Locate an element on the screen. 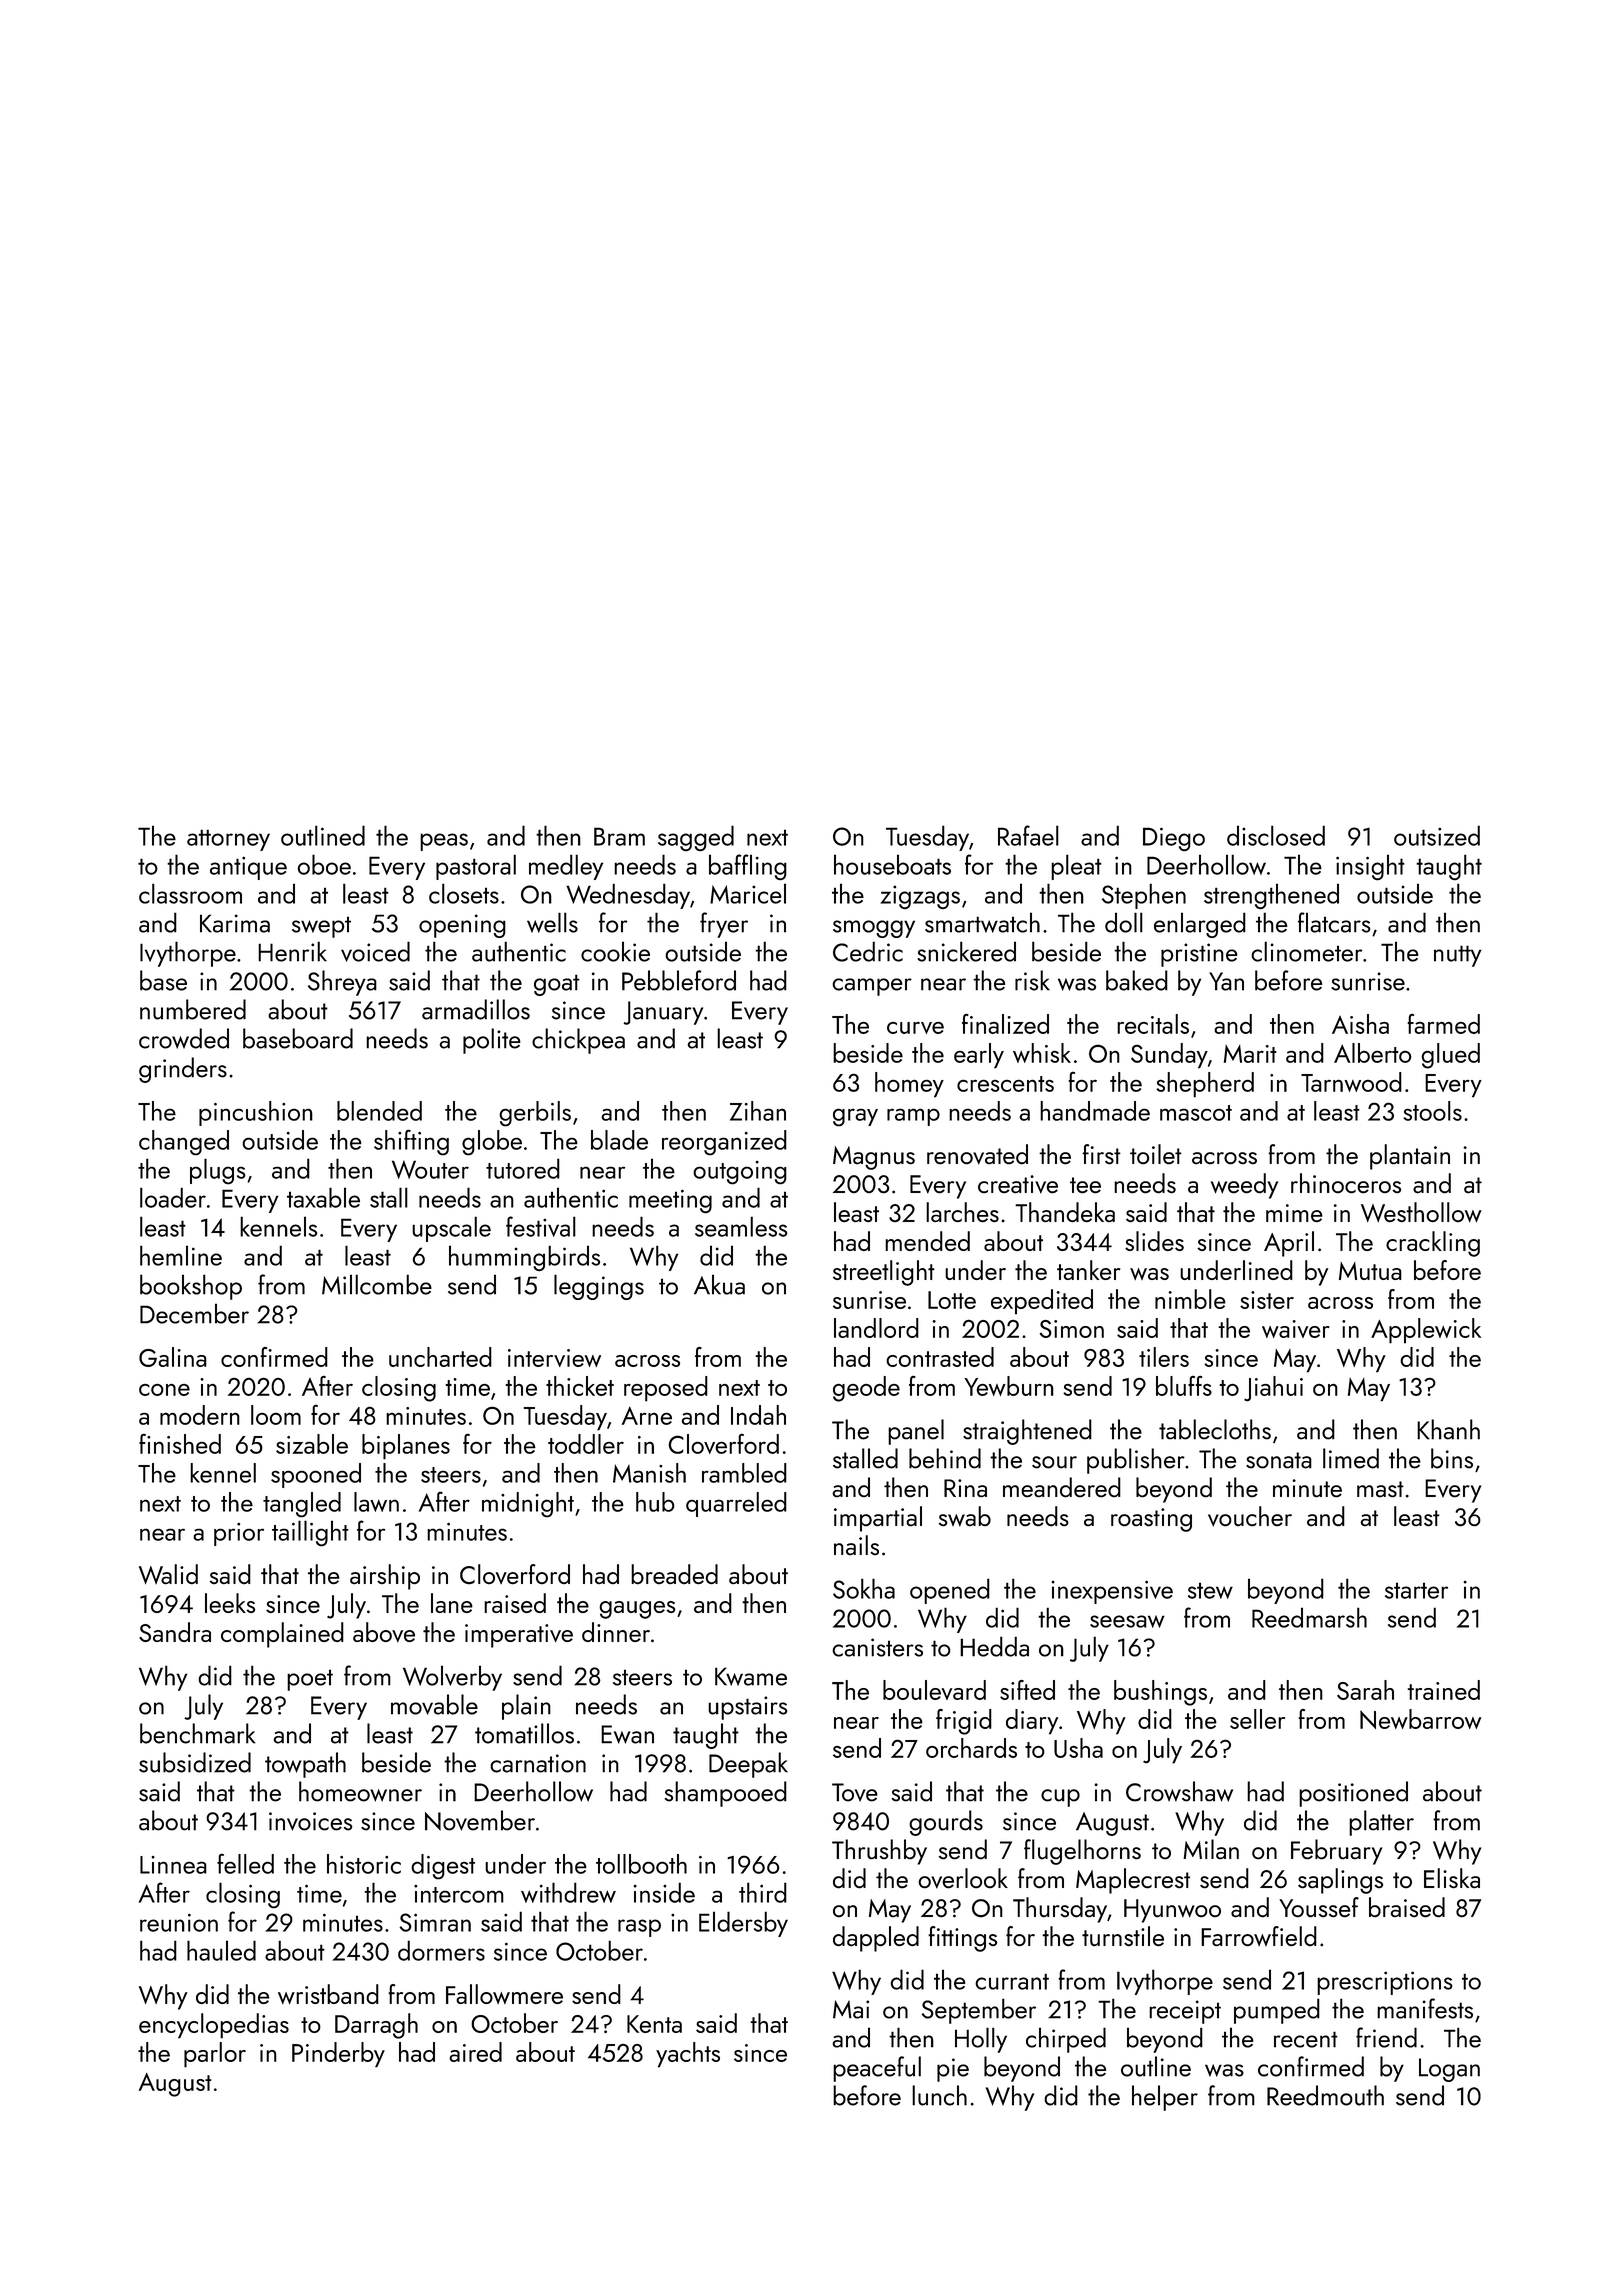 The width and height of the screenshot is (1620, 2292). tollbooth is located at coordinates (641, 1864).
